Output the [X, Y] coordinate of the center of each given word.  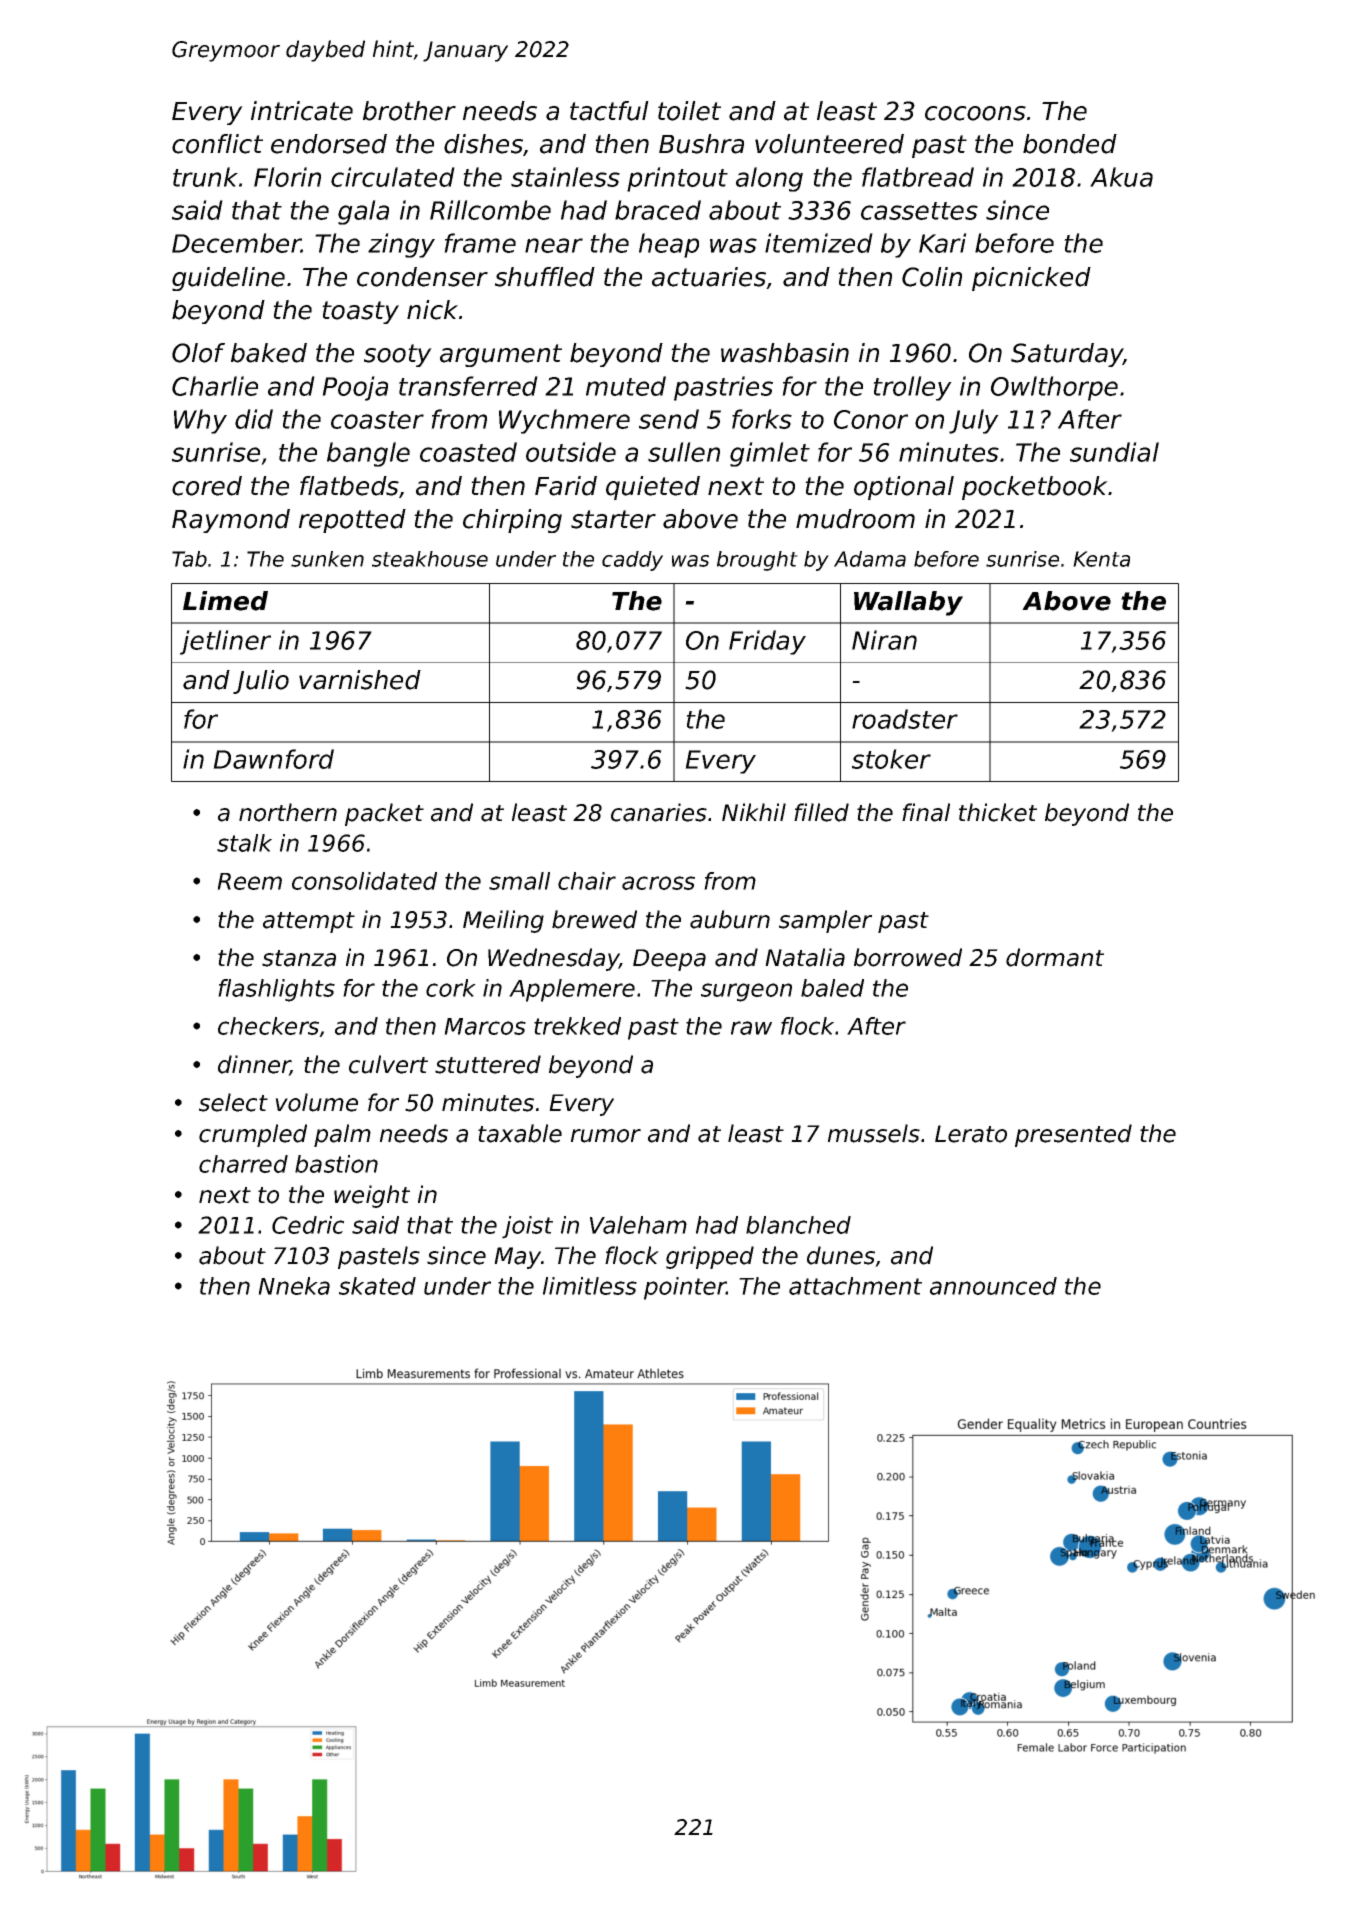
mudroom [855, 519]
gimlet [770, 454]
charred [243, 1164]
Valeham [638, 1225]
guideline [228, 279]
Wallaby [908, 603]
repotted [352, 521]
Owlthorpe [1054, 388]
